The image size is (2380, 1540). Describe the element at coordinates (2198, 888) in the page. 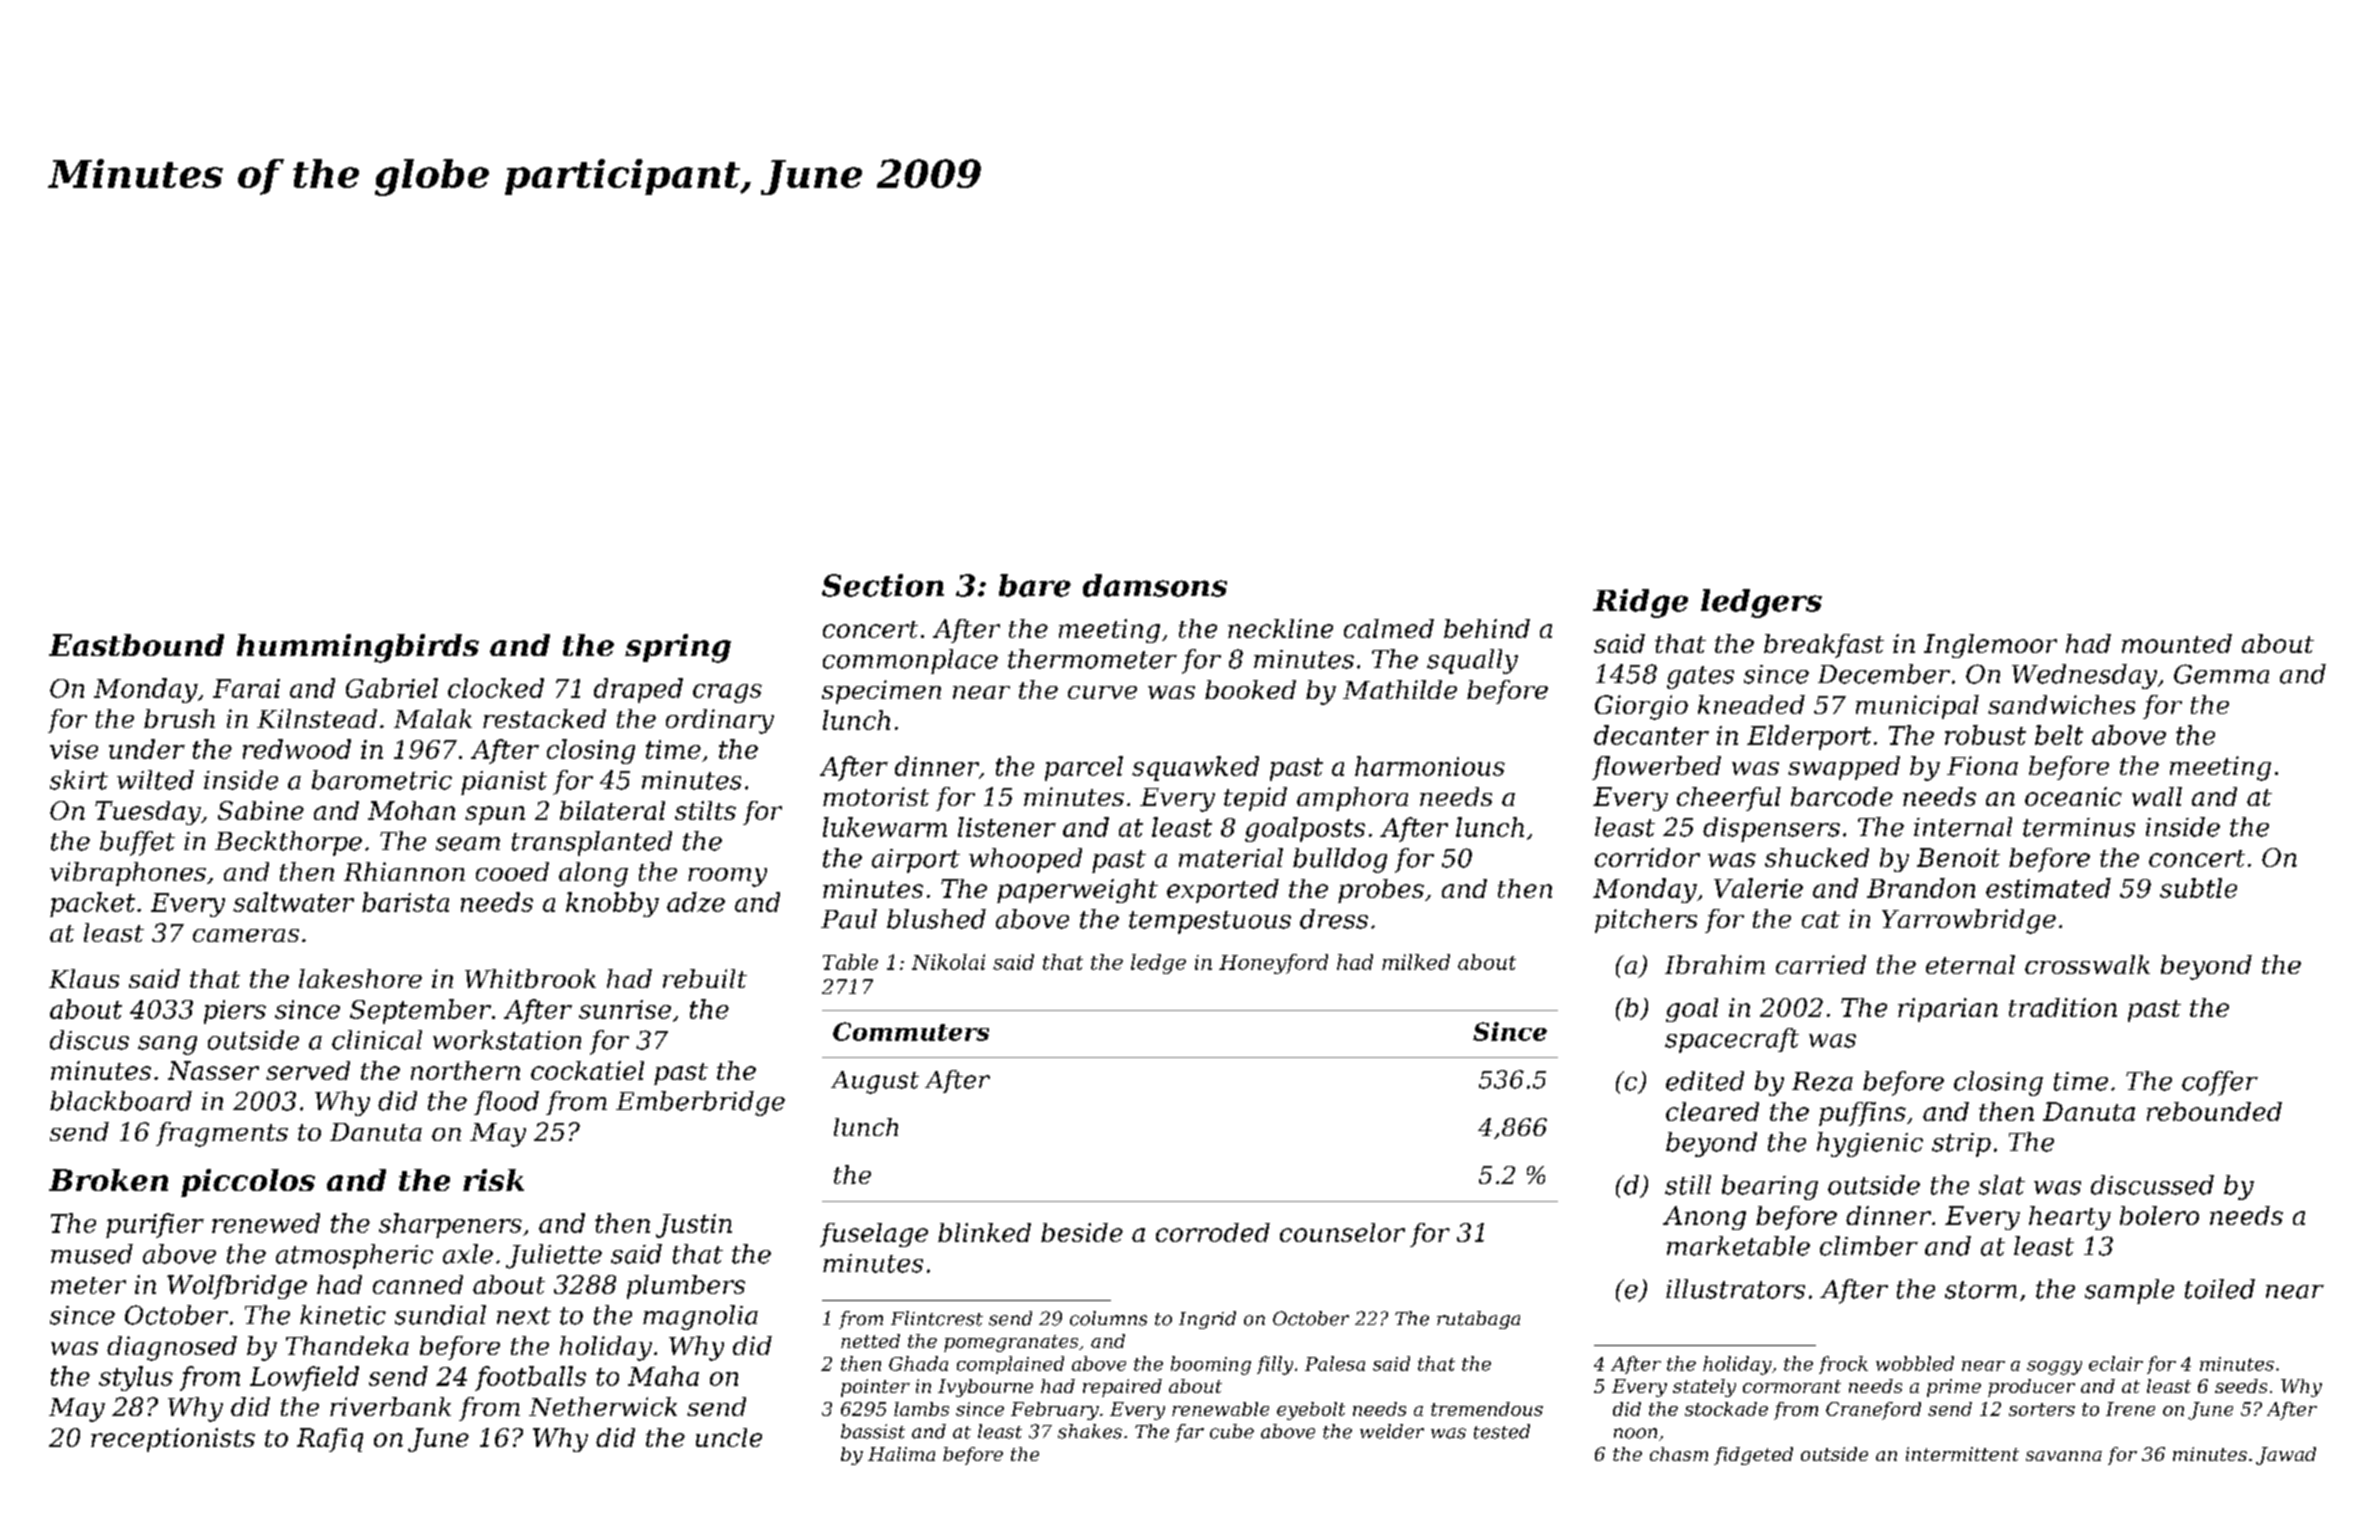

I see `subtle` at that location.
